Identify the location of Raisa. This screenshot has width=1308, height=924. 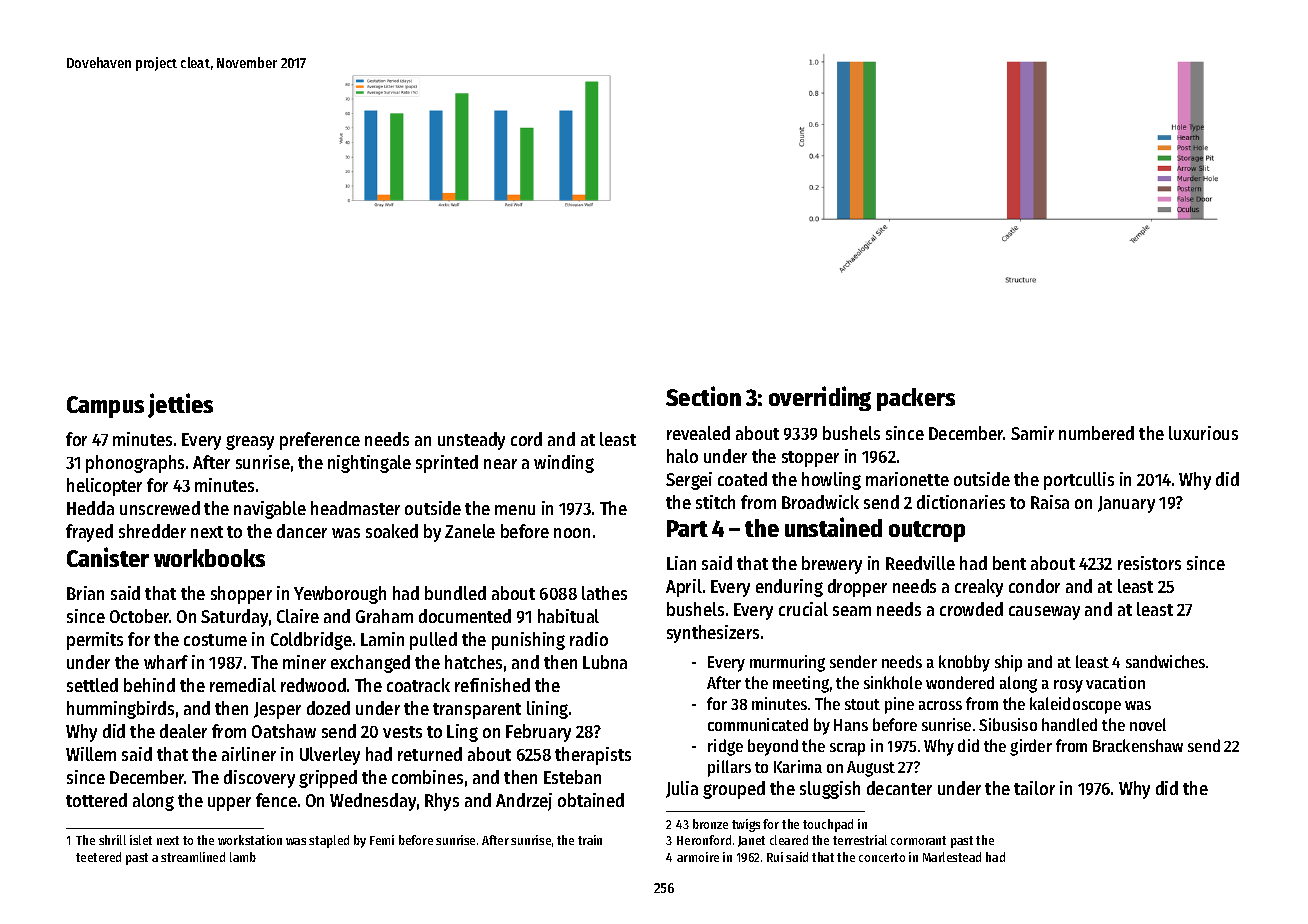
(1050, 502).
